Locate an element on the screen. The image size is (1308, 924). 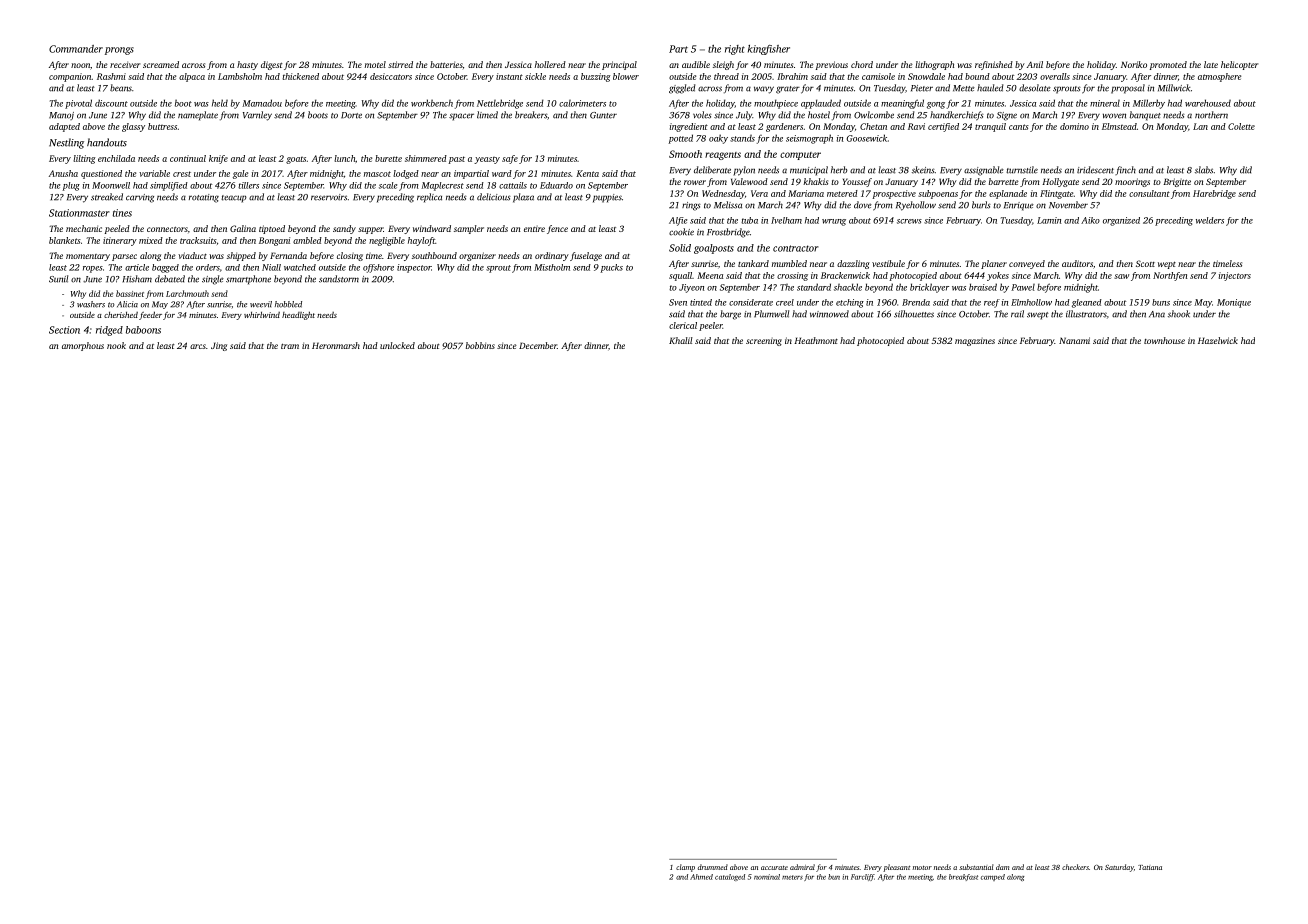
Anil is located at coordinates (1035, 64).
